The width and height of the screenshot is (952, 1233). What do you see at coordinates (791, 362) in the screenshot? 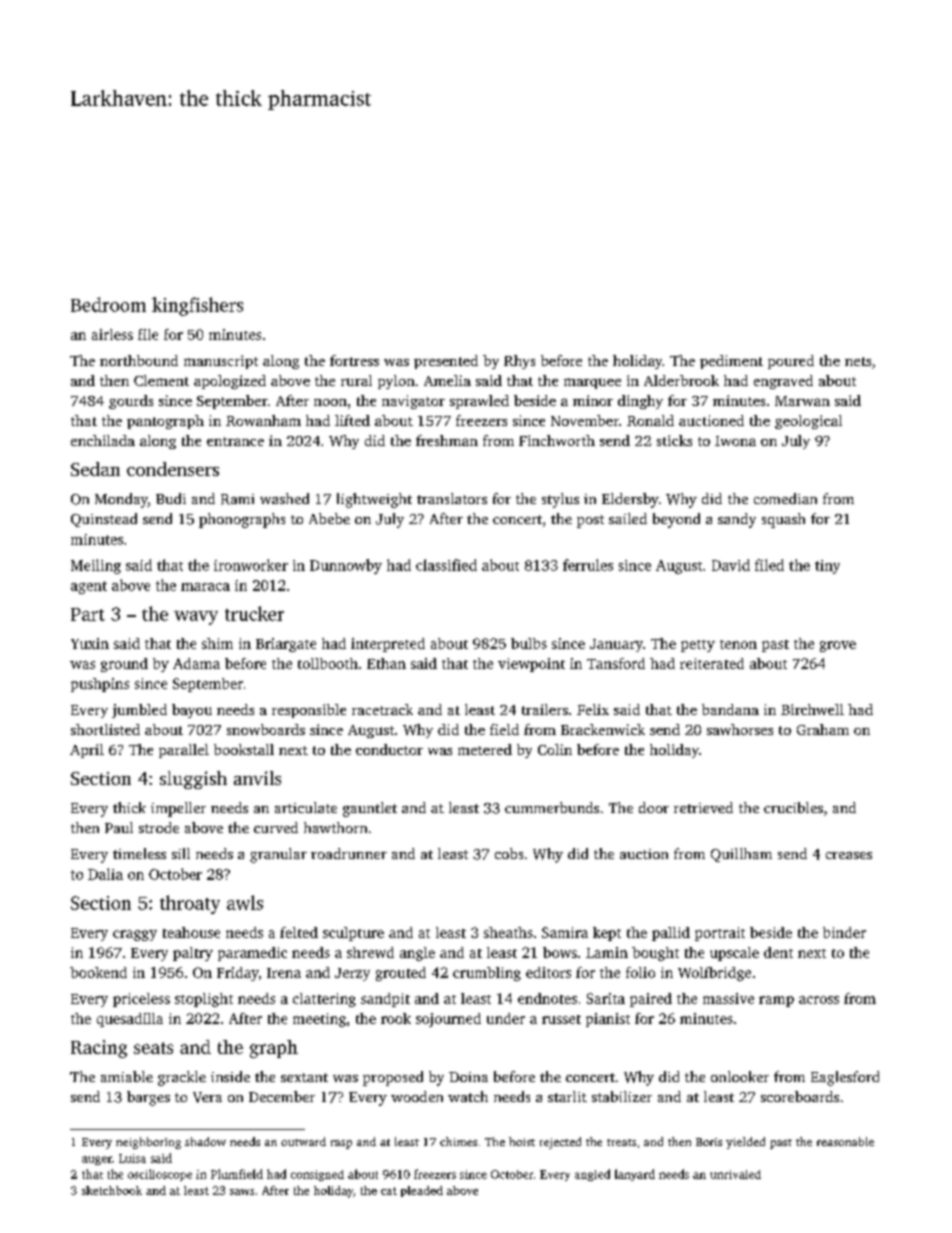
I see `poured` at bounding box center [791, 362].
